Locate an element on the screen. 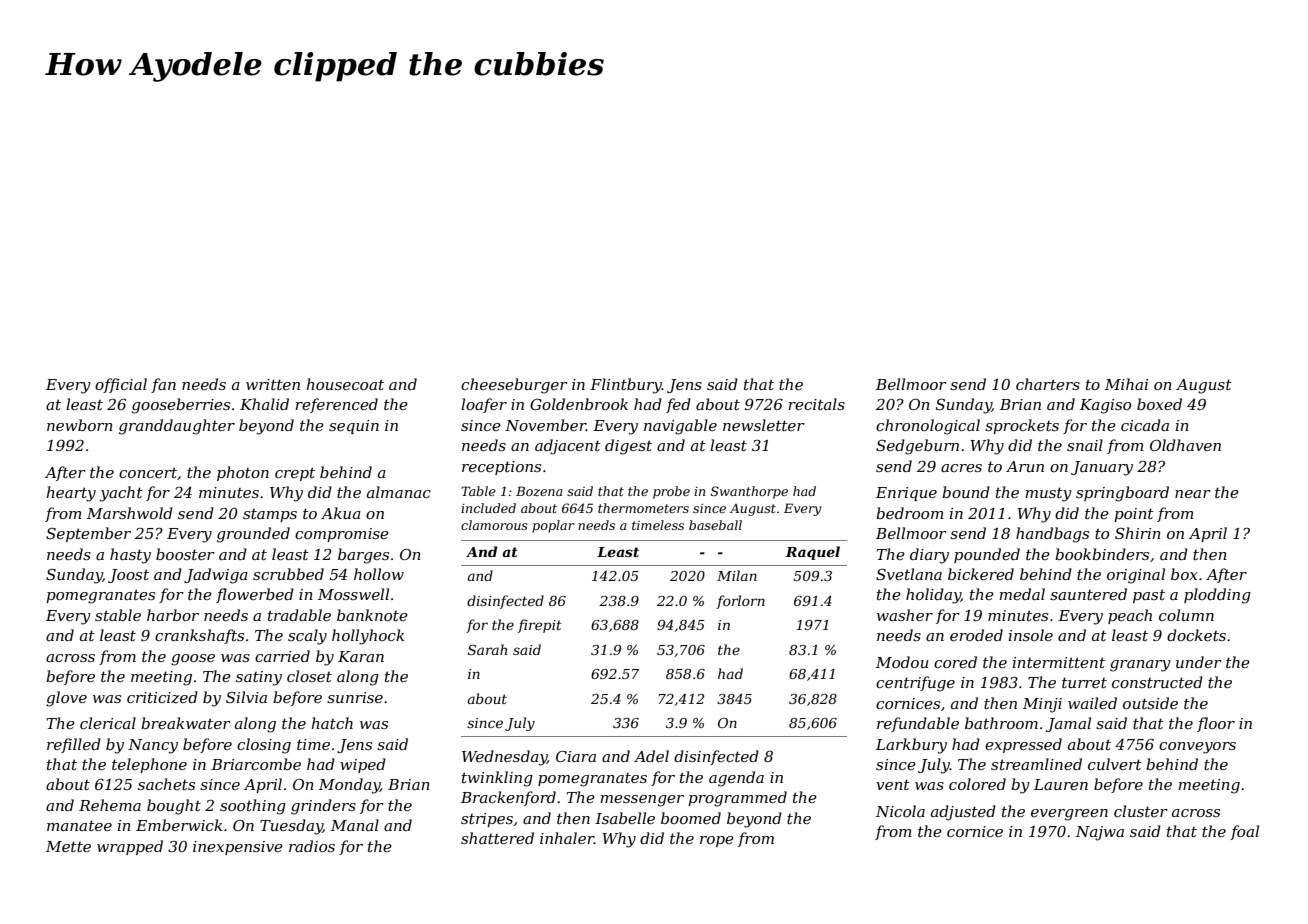 This screenshot has width=1308, height=924. agenda is located at coordinates (736, 779).
